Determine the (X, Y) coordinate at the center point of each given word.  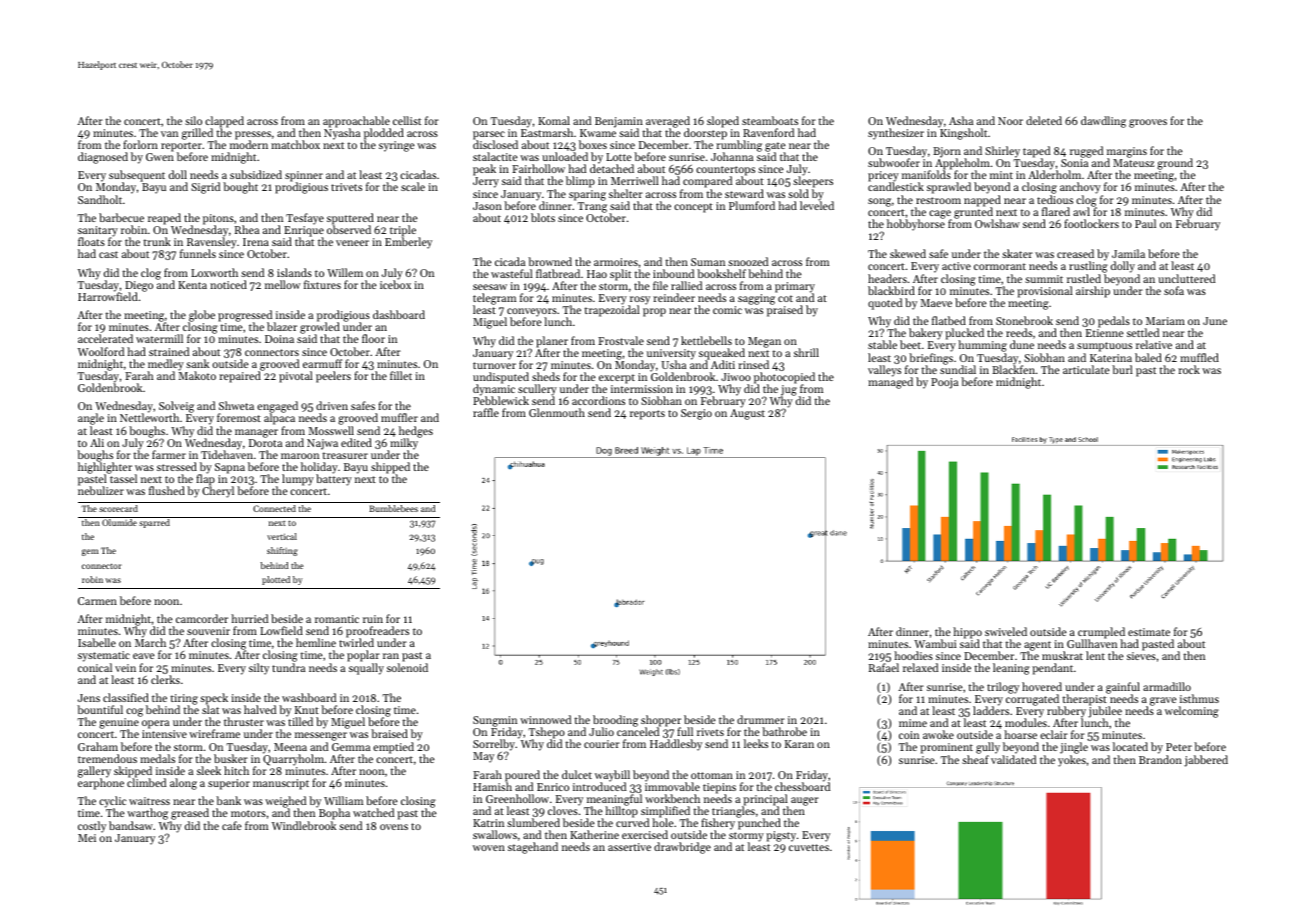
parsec (489, 135)
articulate (1086, 369)
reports (647, 415)
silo (193, 120)
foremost (239, 417)
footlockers (1091, 223)
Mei (87, 838)
